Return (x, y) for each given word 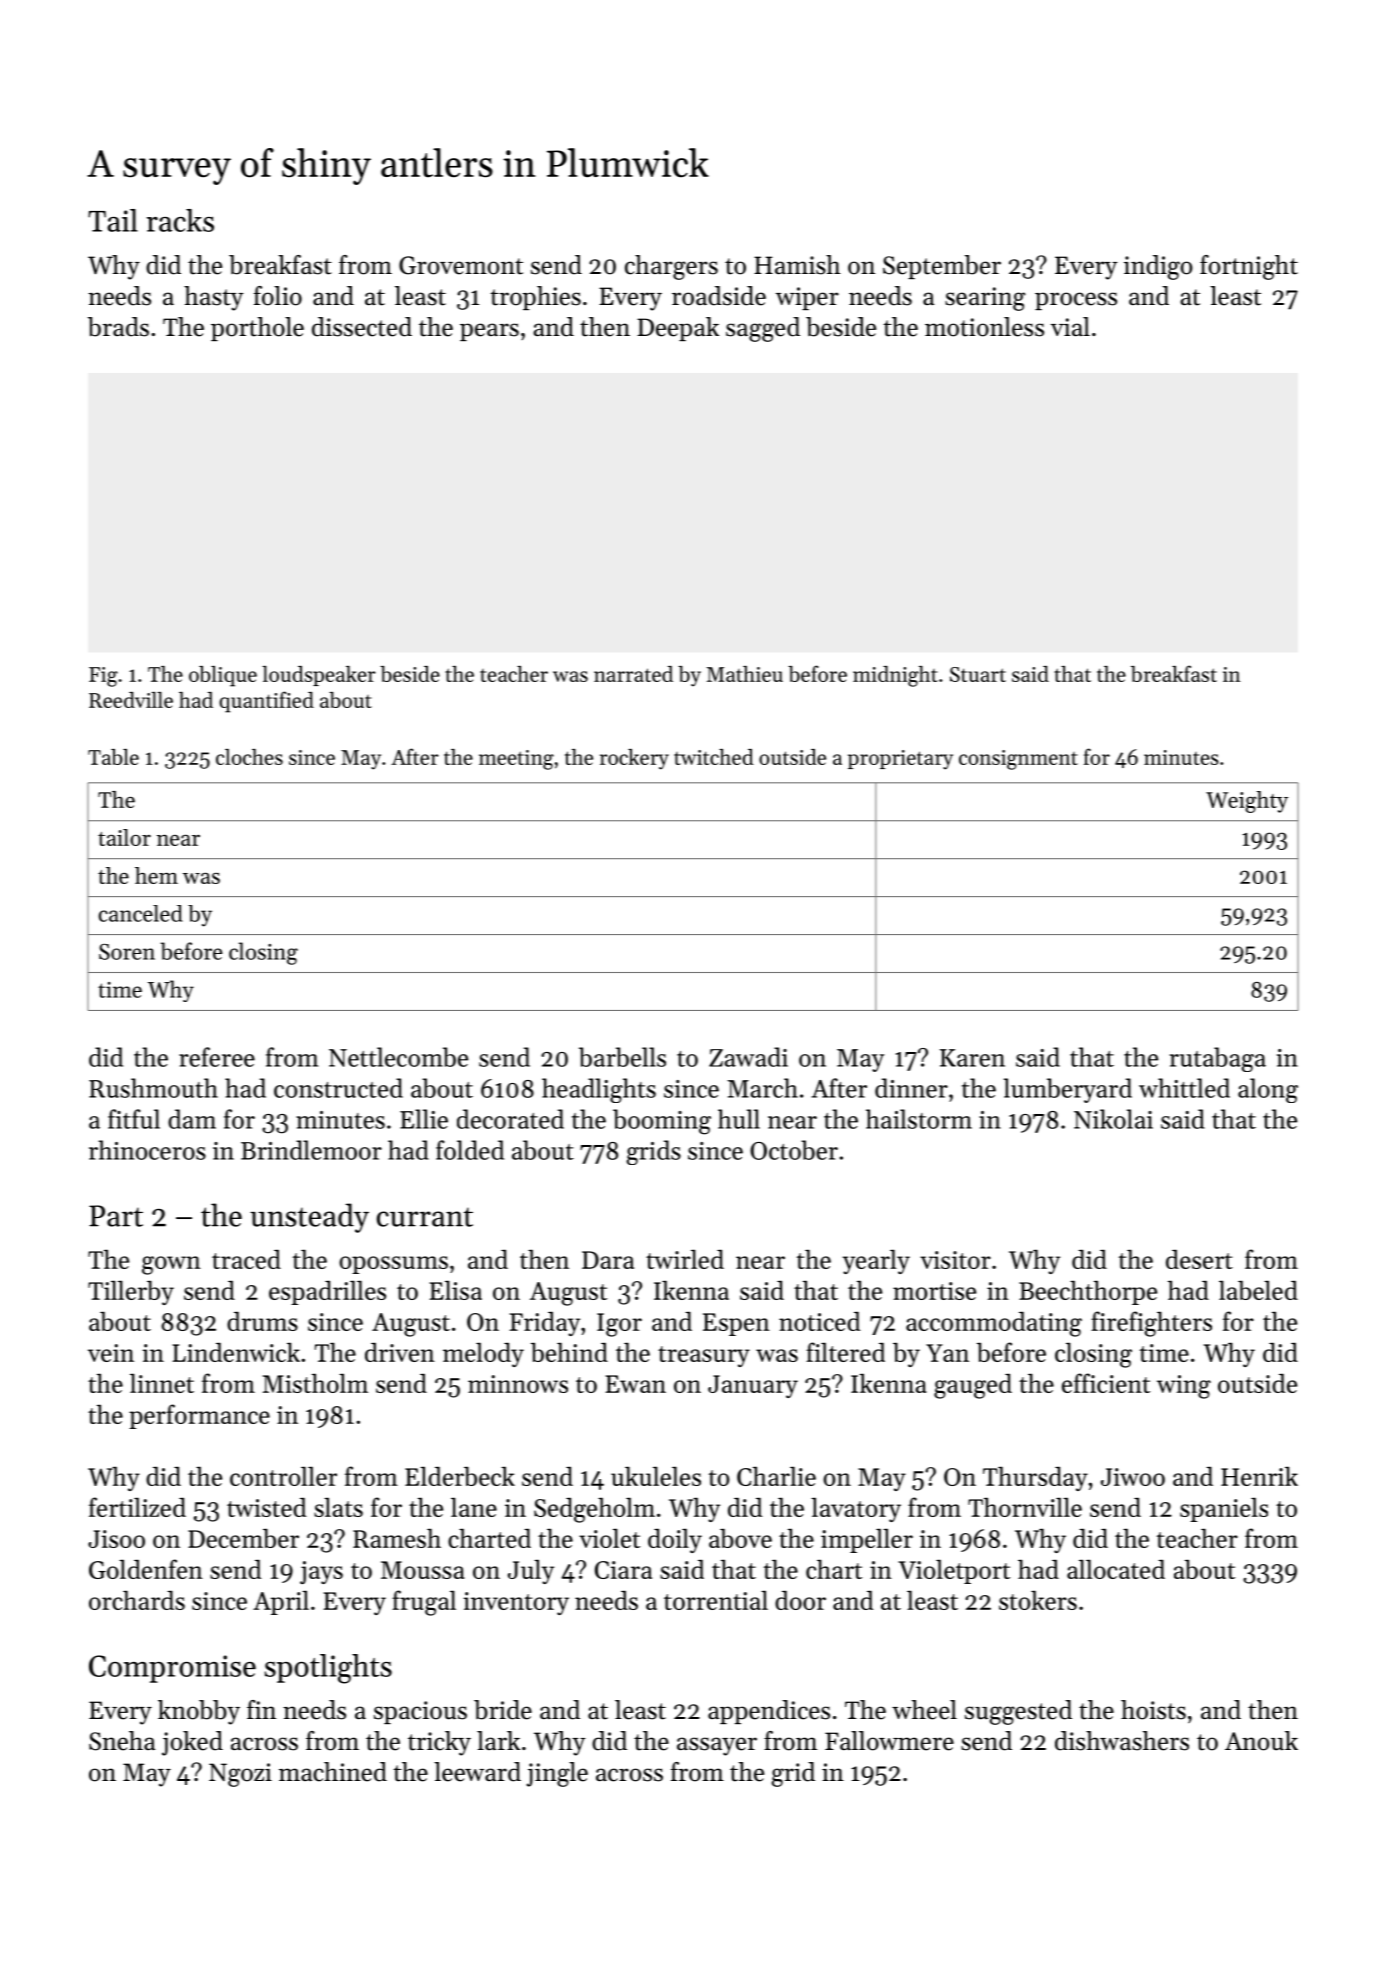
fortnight (1249, 267)
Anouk (1261, 1741)
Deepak (678, 329)
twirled (685, 1259)
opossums (393, 1265)
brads (118, 327)
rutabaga (1218, 1059)
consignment (1018, 760)
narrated (633, 674)
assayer (717, 1746)
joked (192, 1743)
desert (1199, 1259)
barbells (622, 1057)
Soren (127, 952)
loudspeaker (319, 676)
